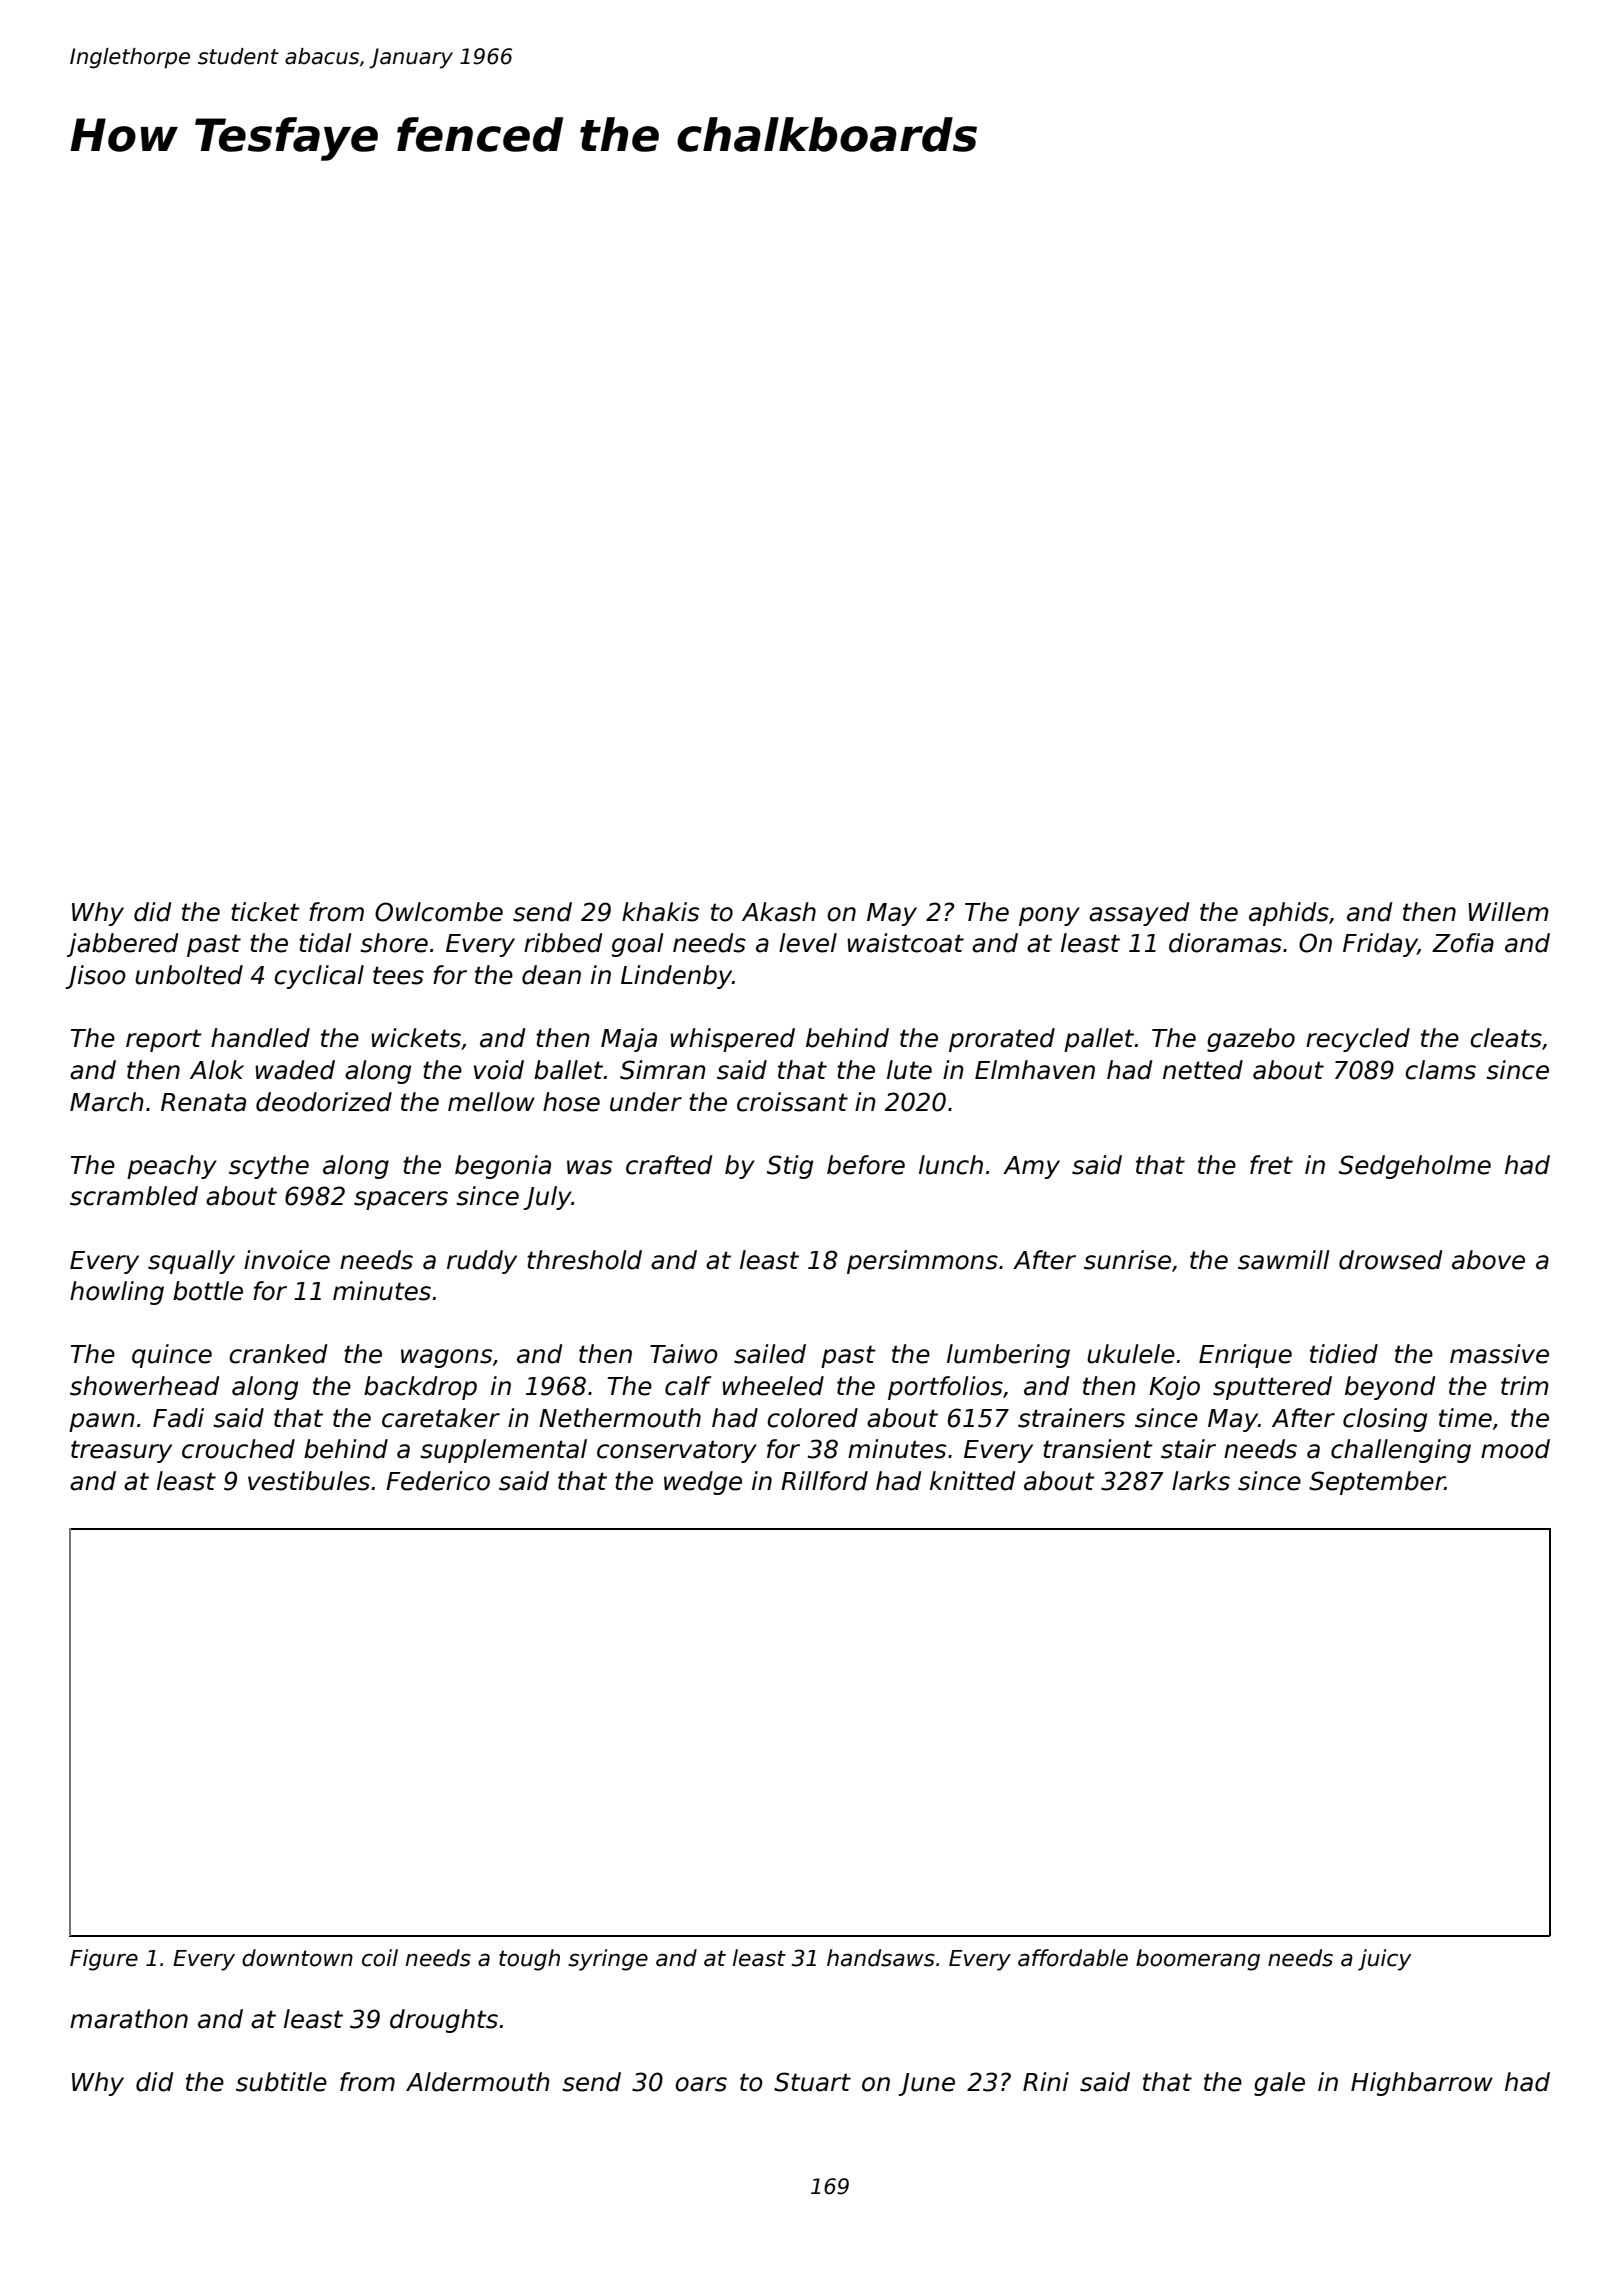 This screenshot has width=1620, height=2292. What do you see at coordinates (703, 1483) in the screenshot?
I see `wedge` at bounding box center [703, 1483].
